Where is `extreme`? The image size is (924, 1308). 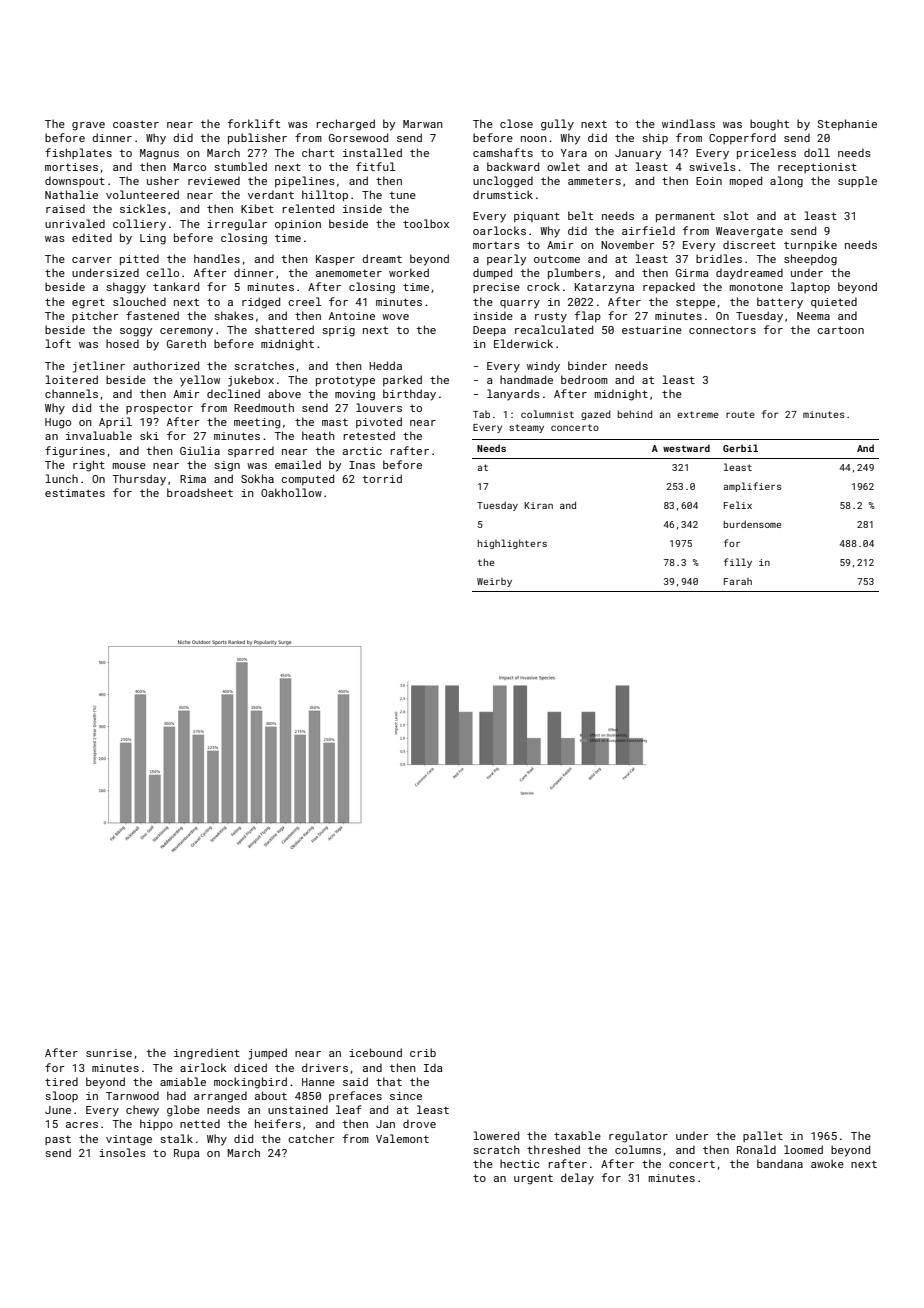 extreme is located at coordinates (698, 414).
